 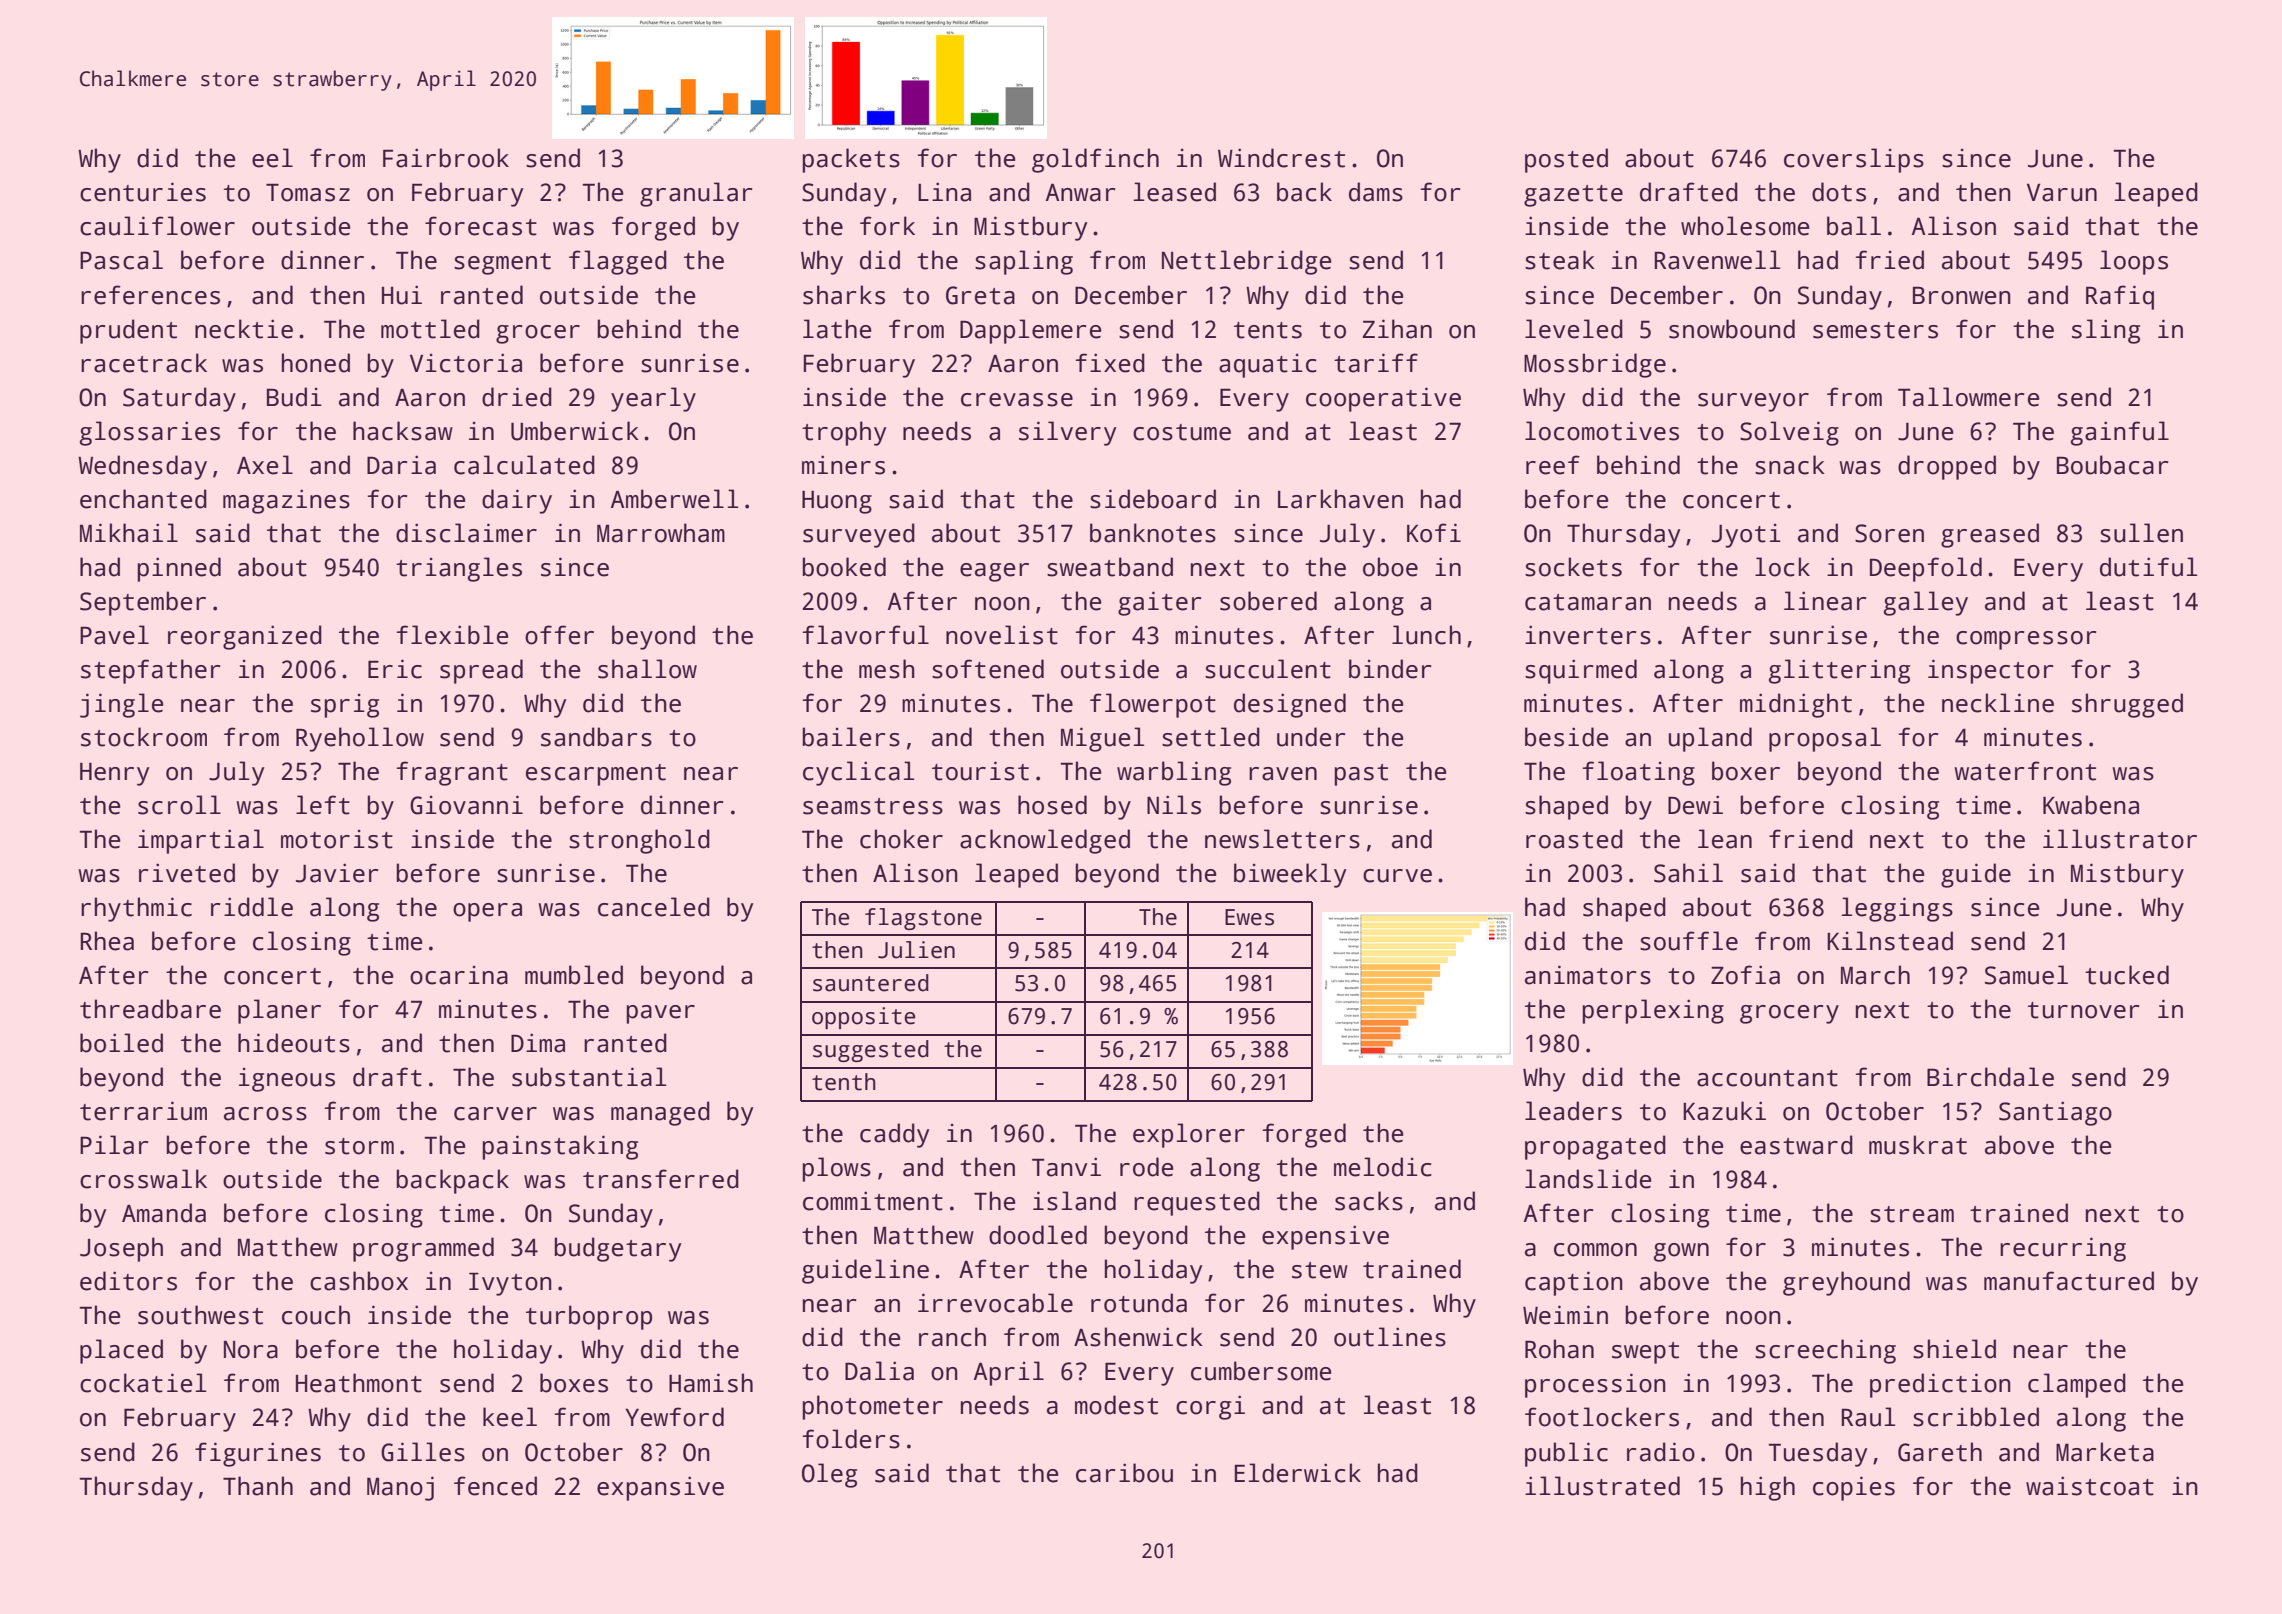 I want to click on Elderwick, so click(x=1298, y=1473).
